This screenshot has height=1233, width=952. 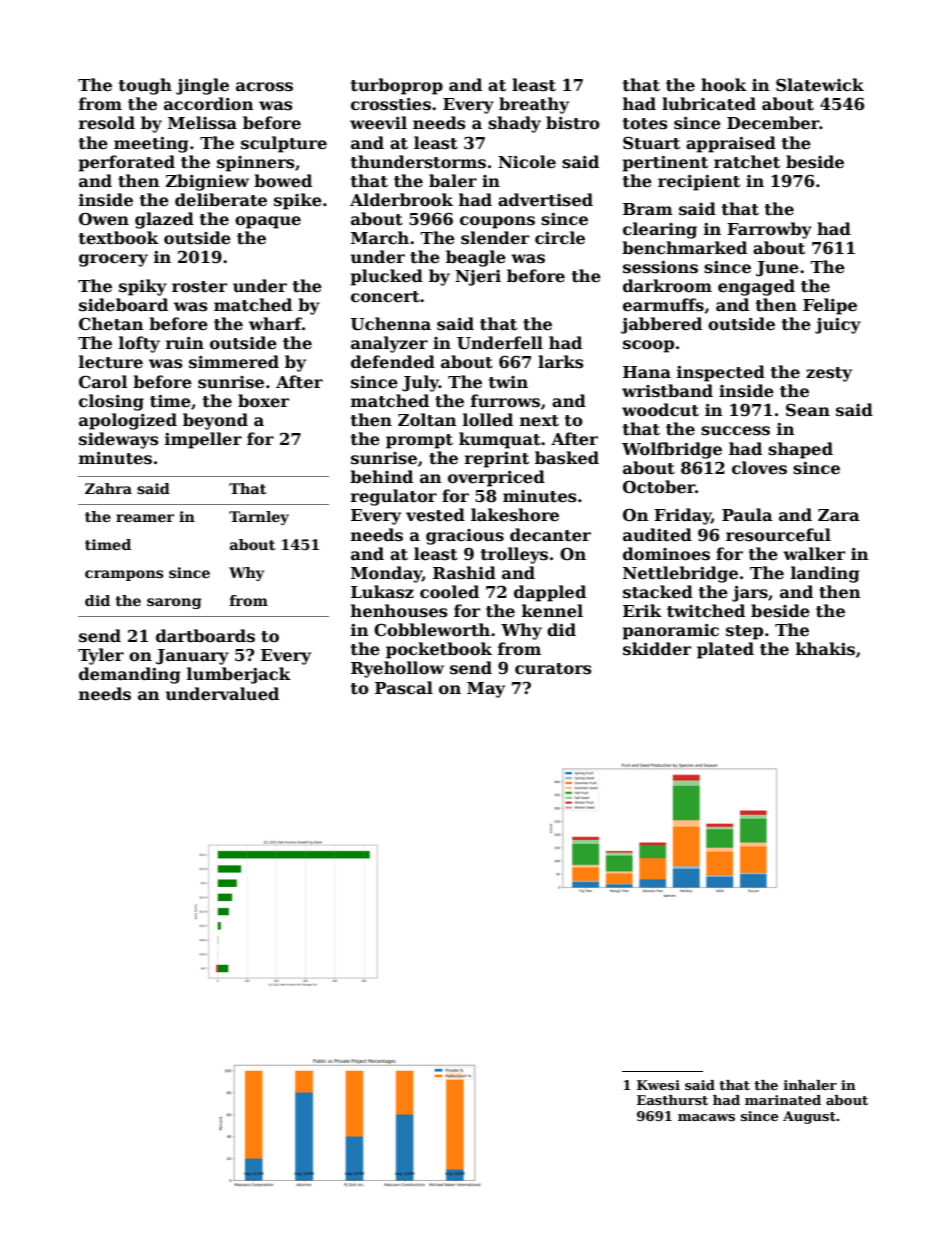 What do you see at coordinates (239, 675) in the screenshot?
I see `lumberjack` at bounding box center [239, 675].
